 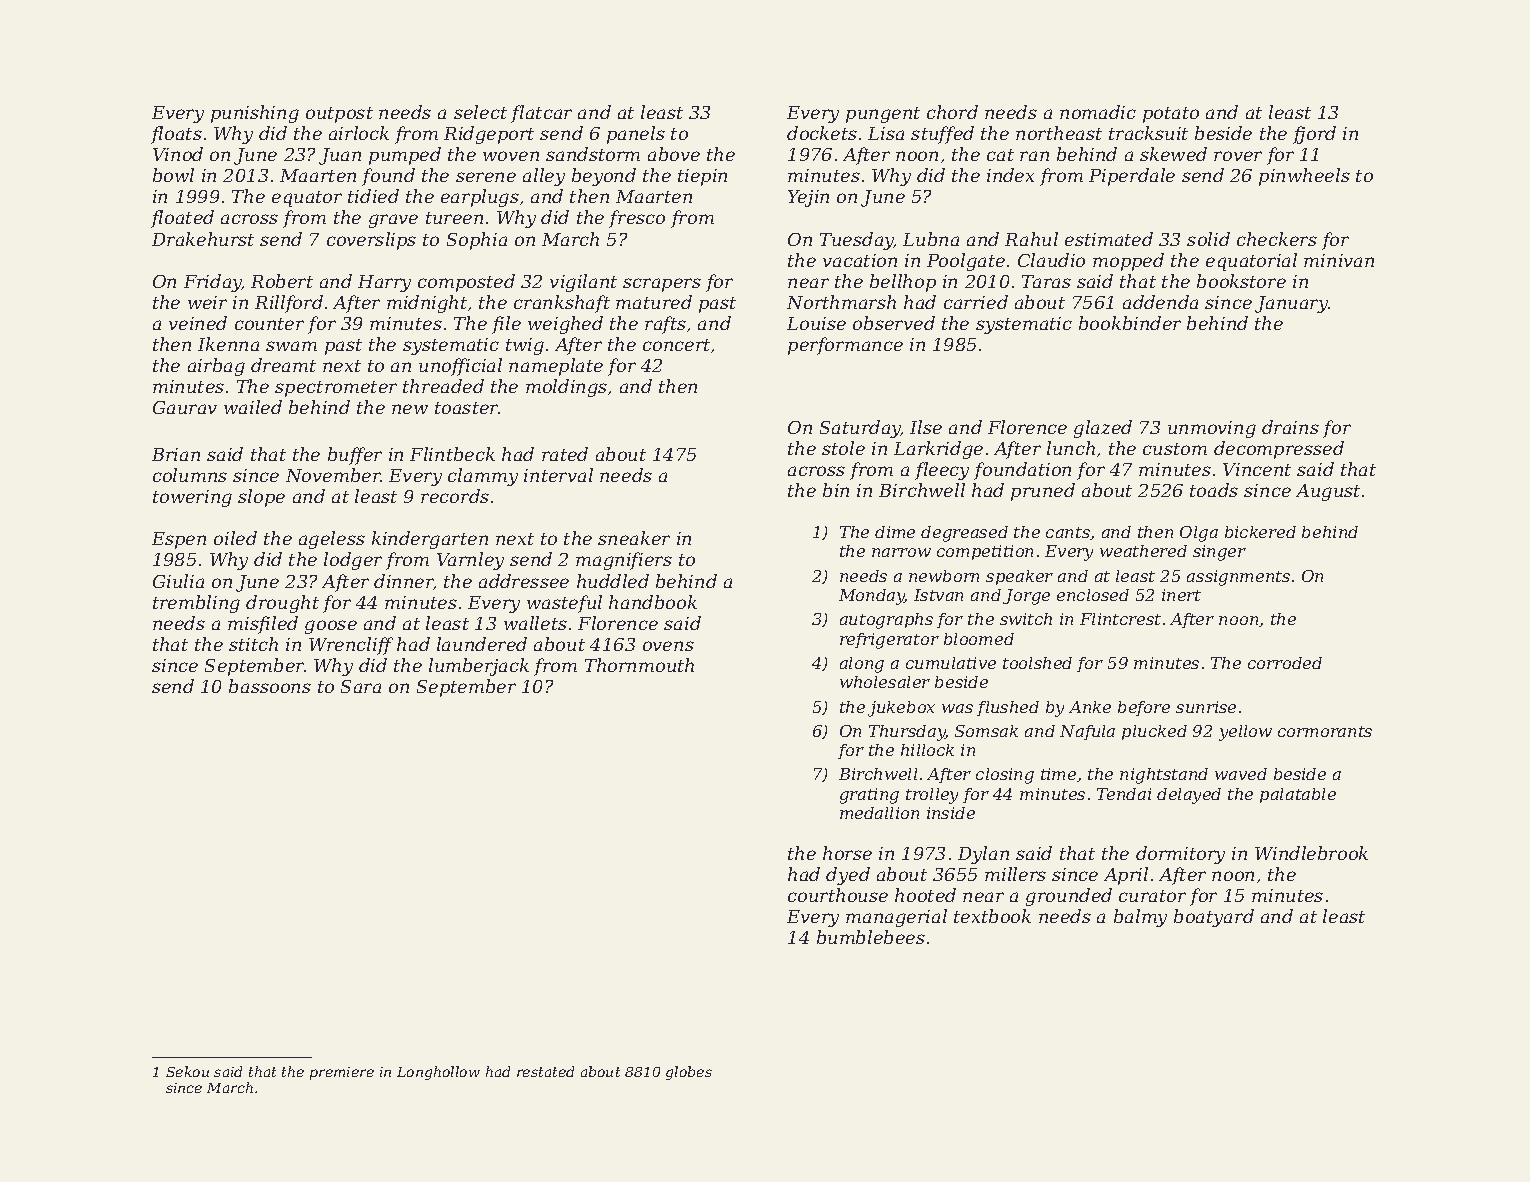 I want to click on select, so click(x=480, y=112).
